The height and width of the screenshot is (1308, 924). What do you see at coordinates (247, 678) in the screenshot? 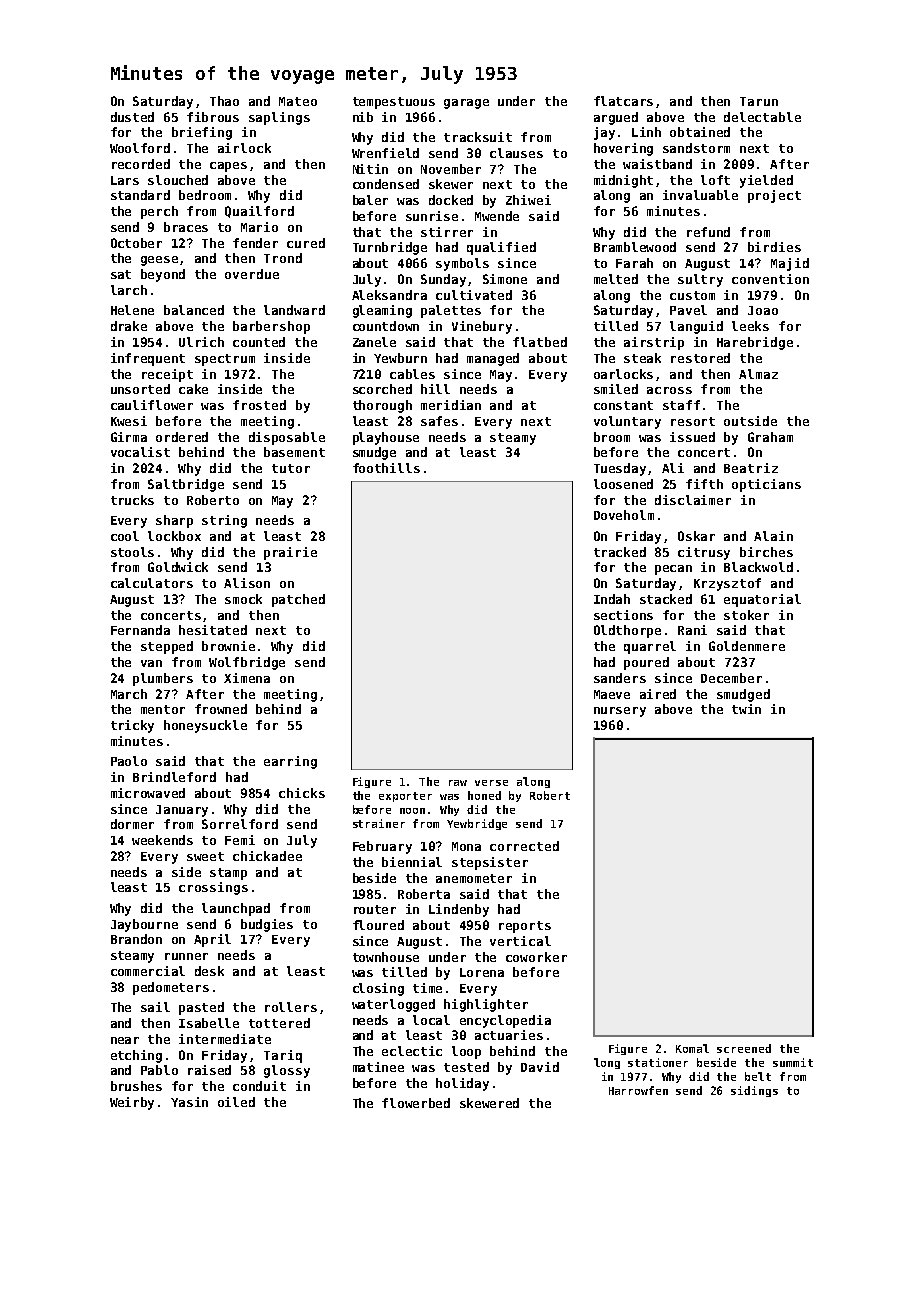
I see `Ximena` at bounding box center [247, 678].
